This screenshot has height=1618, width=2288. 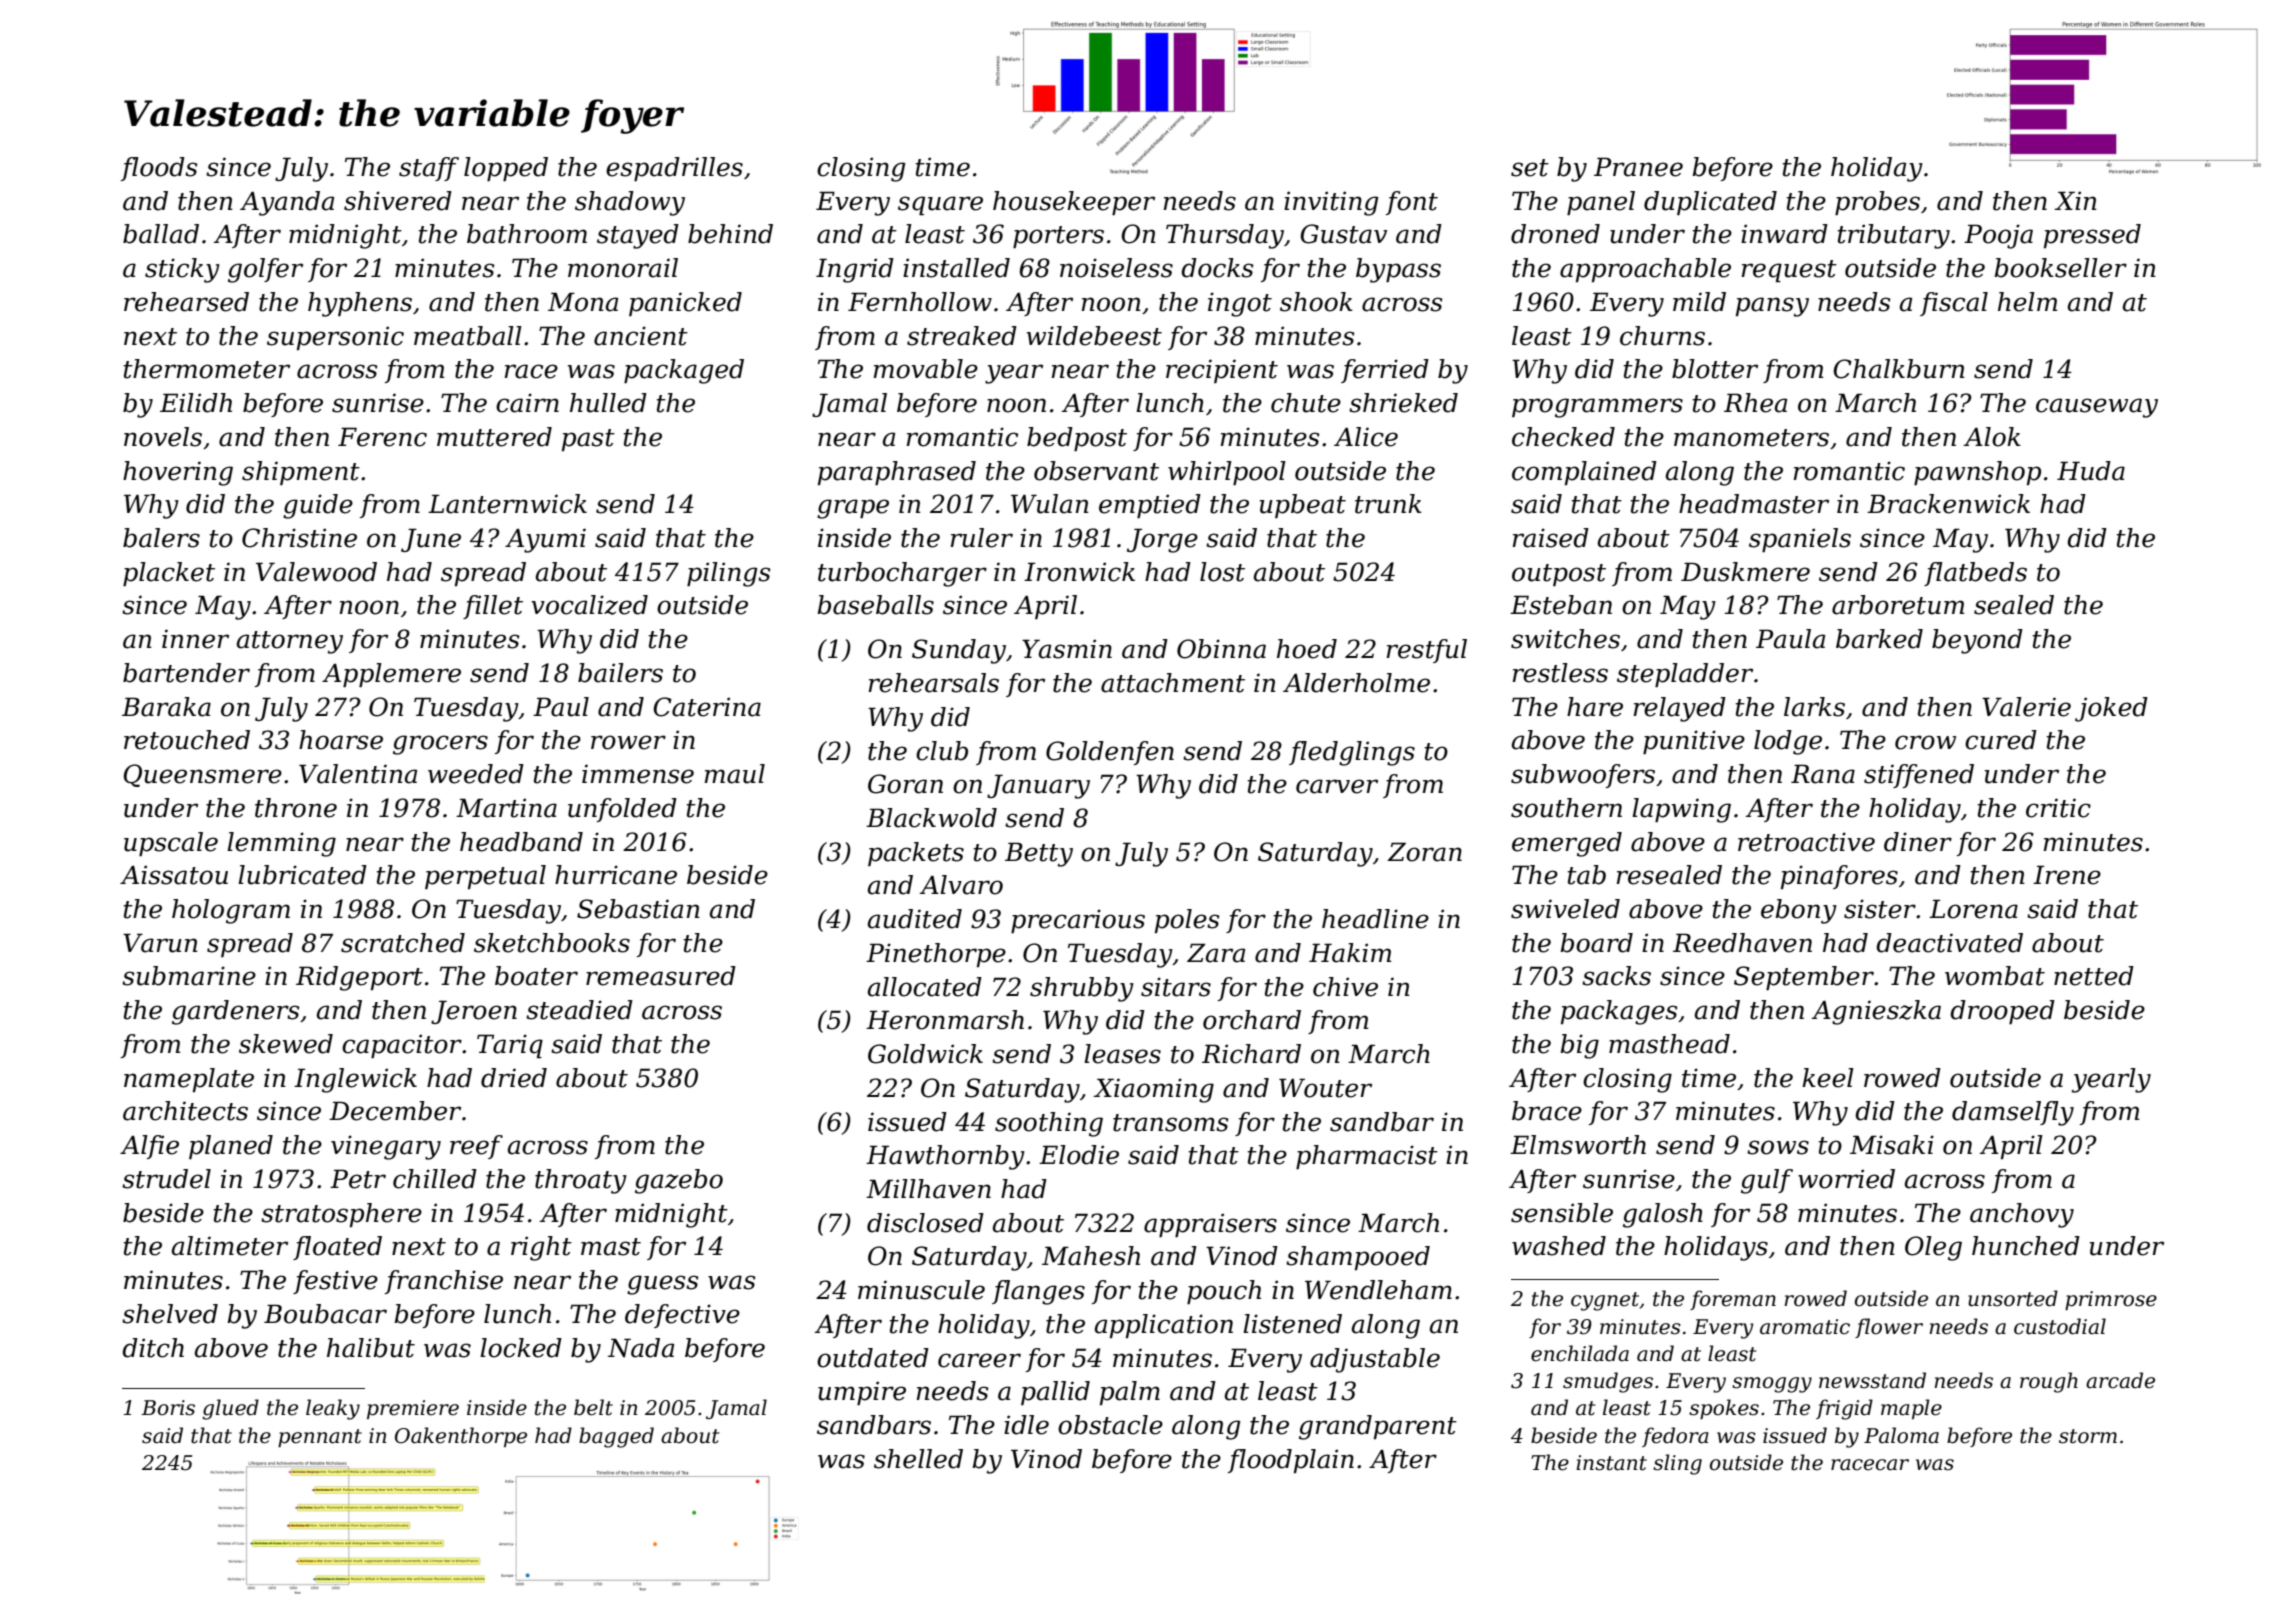 What do you see at coordinates (1898, 605) in the screenshot?
I see `arboretum` at bounding box center [1898, 605].
